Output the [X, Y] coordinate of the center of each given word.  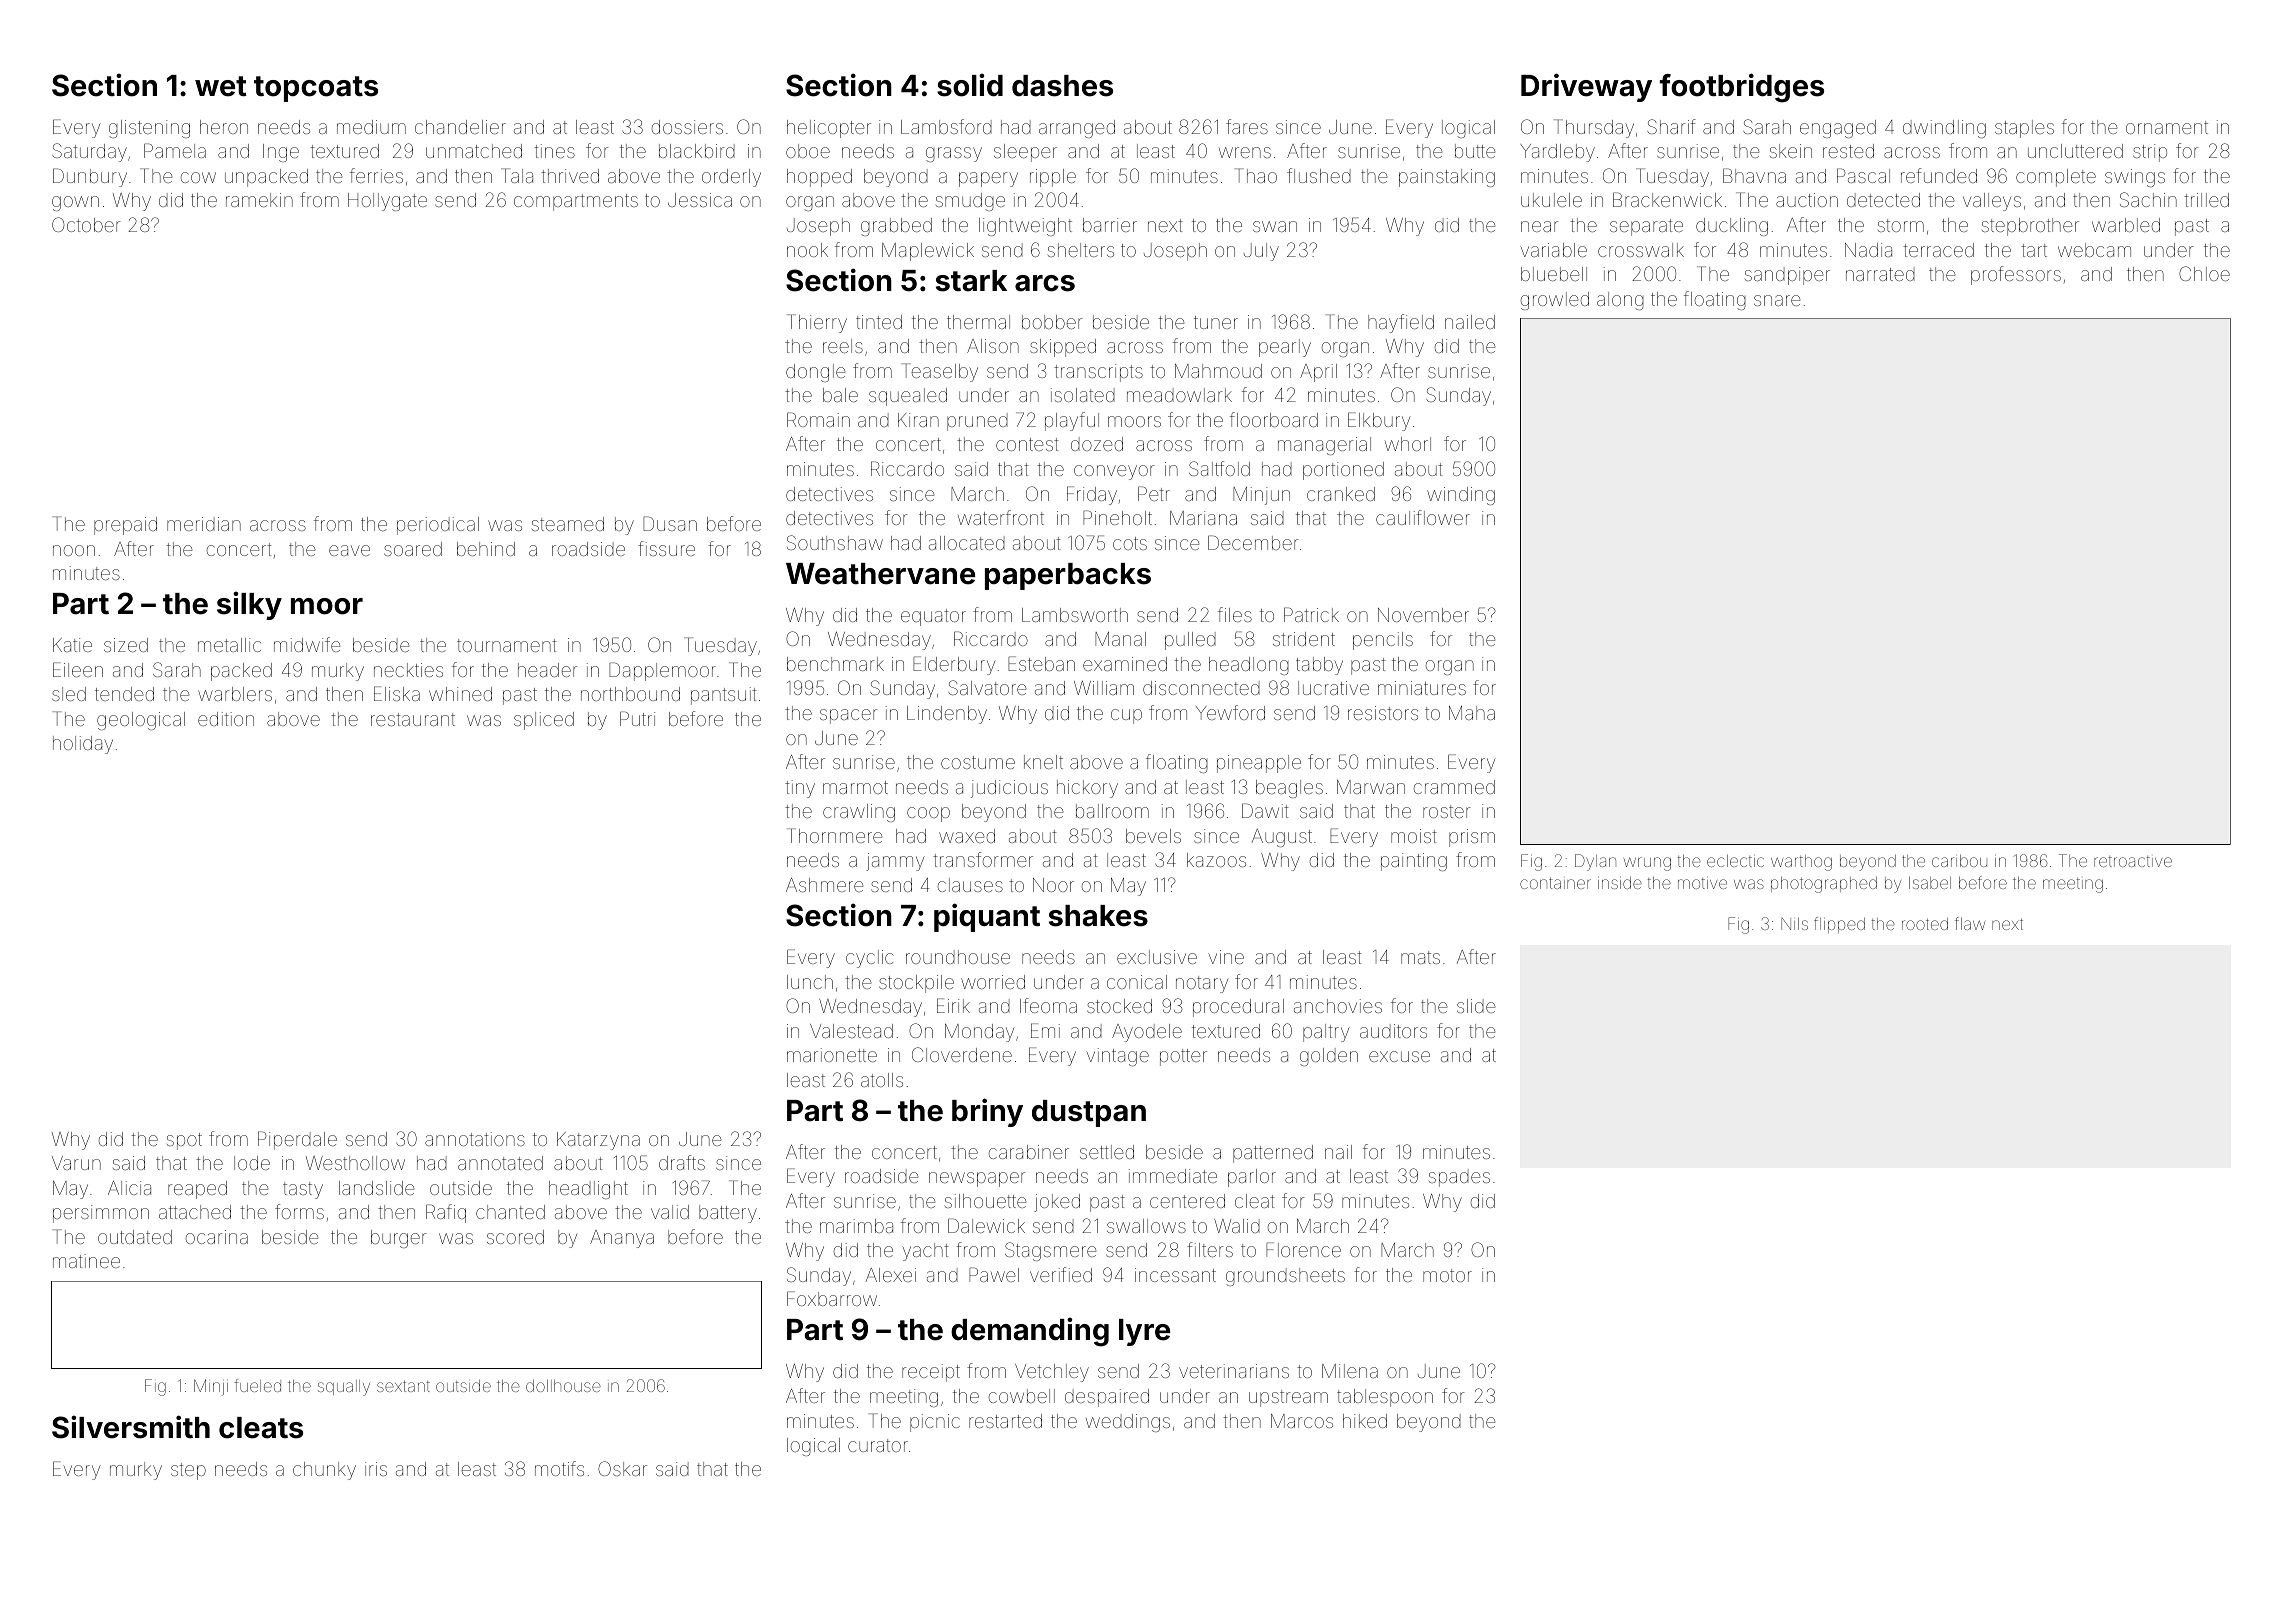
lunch [810, 982]
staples [2024, 129]
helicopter [829, 129]
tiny [800, 789]
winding [1461, 496]
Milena [1350, 1371]
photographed [1824, 885]
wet [221, 86]
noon [74, 550]
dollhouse [563, 1386]
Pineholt [1117, 517]
